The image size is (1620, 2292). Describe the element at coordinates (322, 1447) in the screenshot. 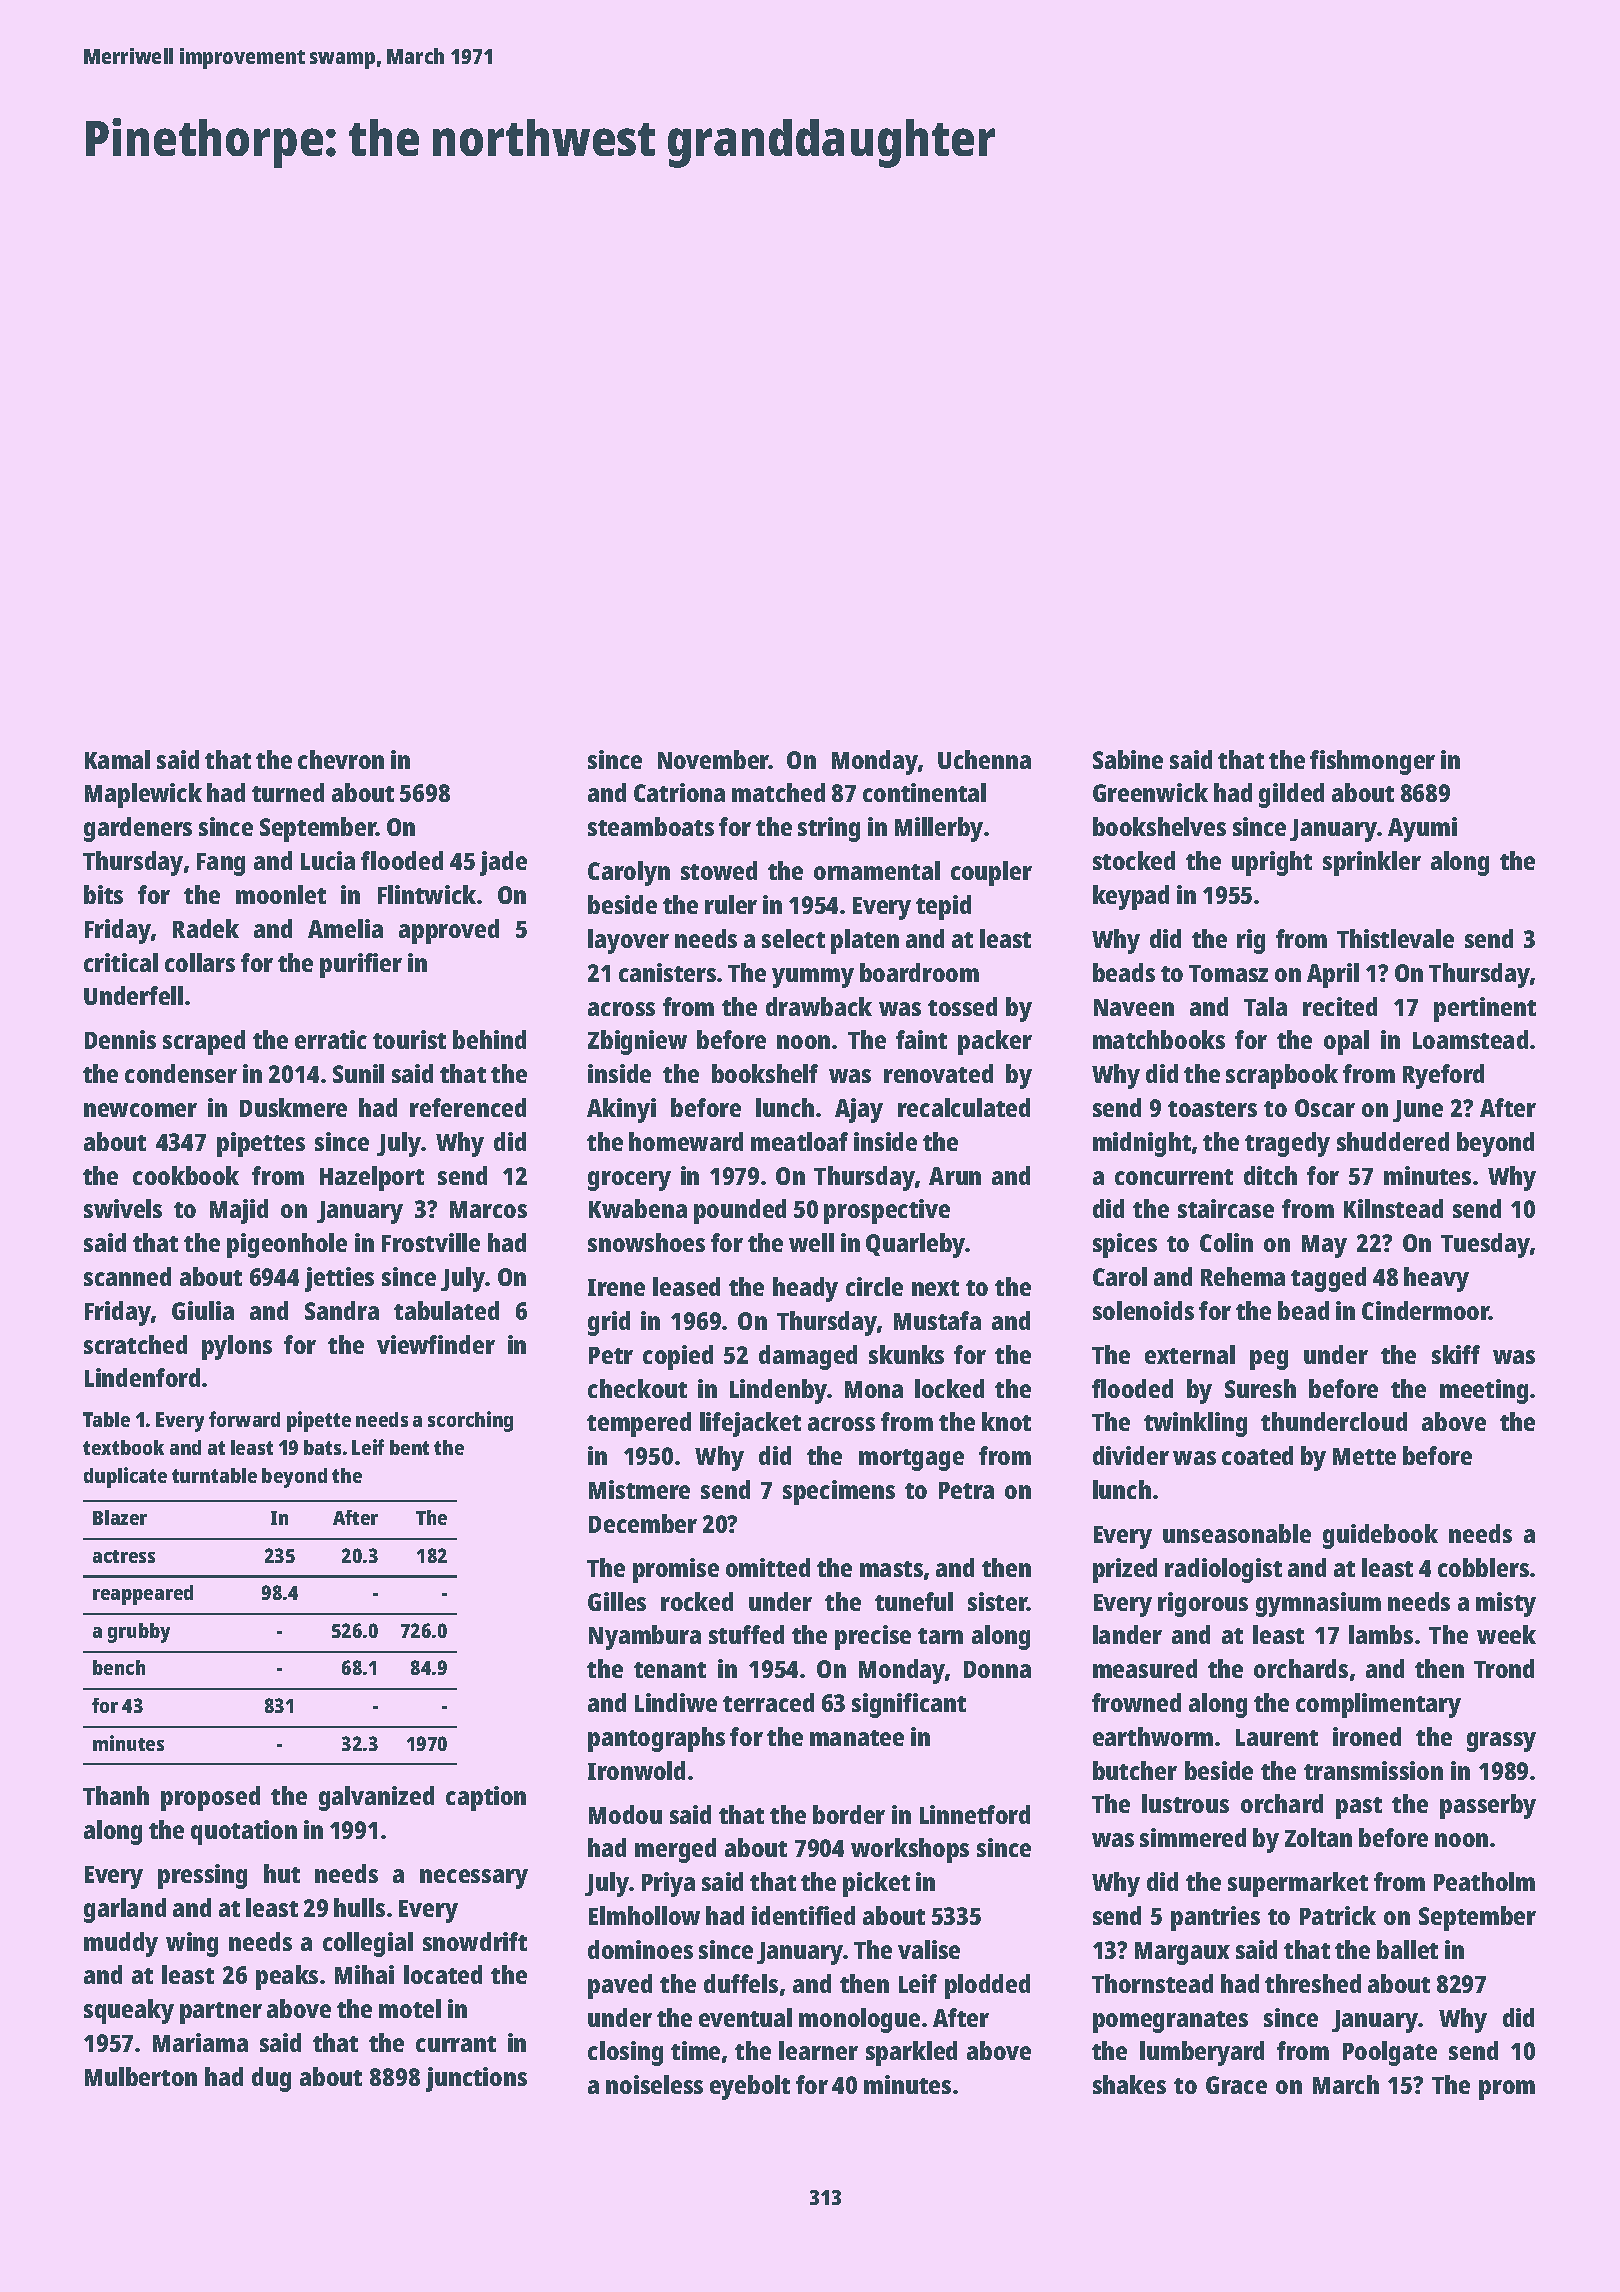

I see `bats` at that location.
